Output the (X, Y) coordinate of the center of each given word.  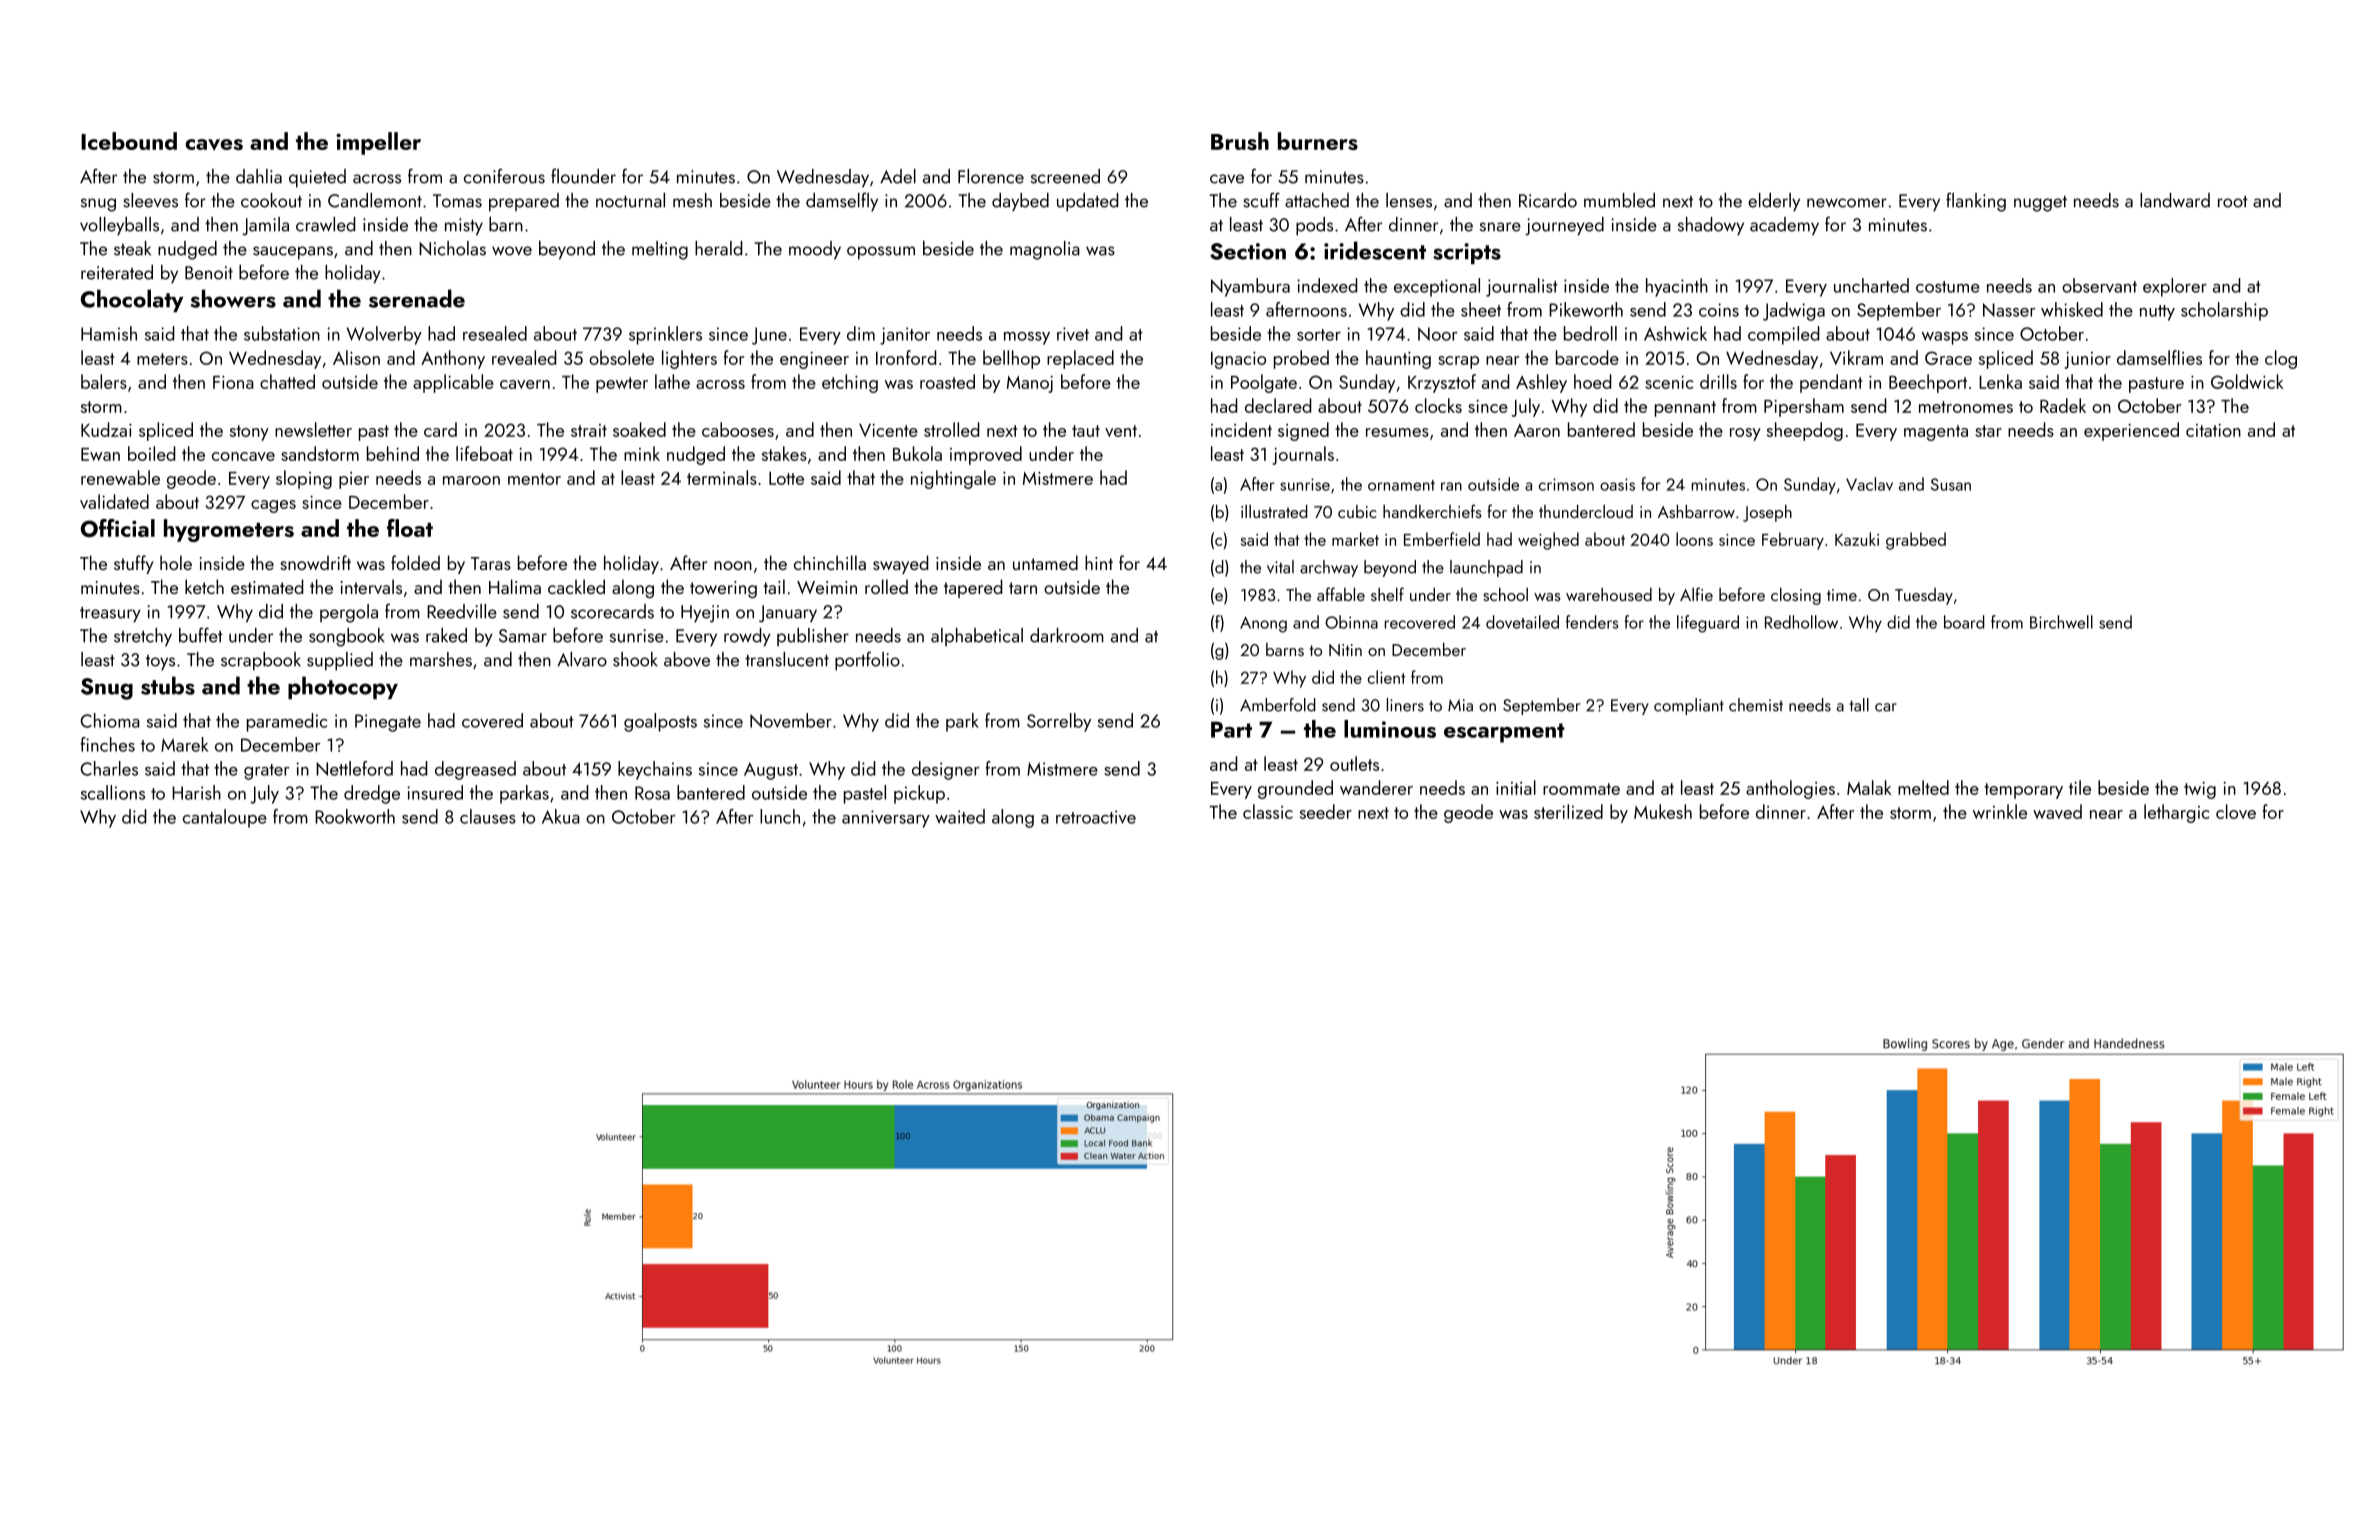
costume (1948, 287)
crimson (1566, 484)
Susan (1951, 484)
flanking (1976, 202)
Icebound (129, 141)
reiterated (117, 272)
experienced (2131, 431)
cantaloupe (225, 818)
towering (723, 589)
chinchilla (830, 562)
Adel (898, 176)
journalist (1522, 287)
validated (114, 501)
